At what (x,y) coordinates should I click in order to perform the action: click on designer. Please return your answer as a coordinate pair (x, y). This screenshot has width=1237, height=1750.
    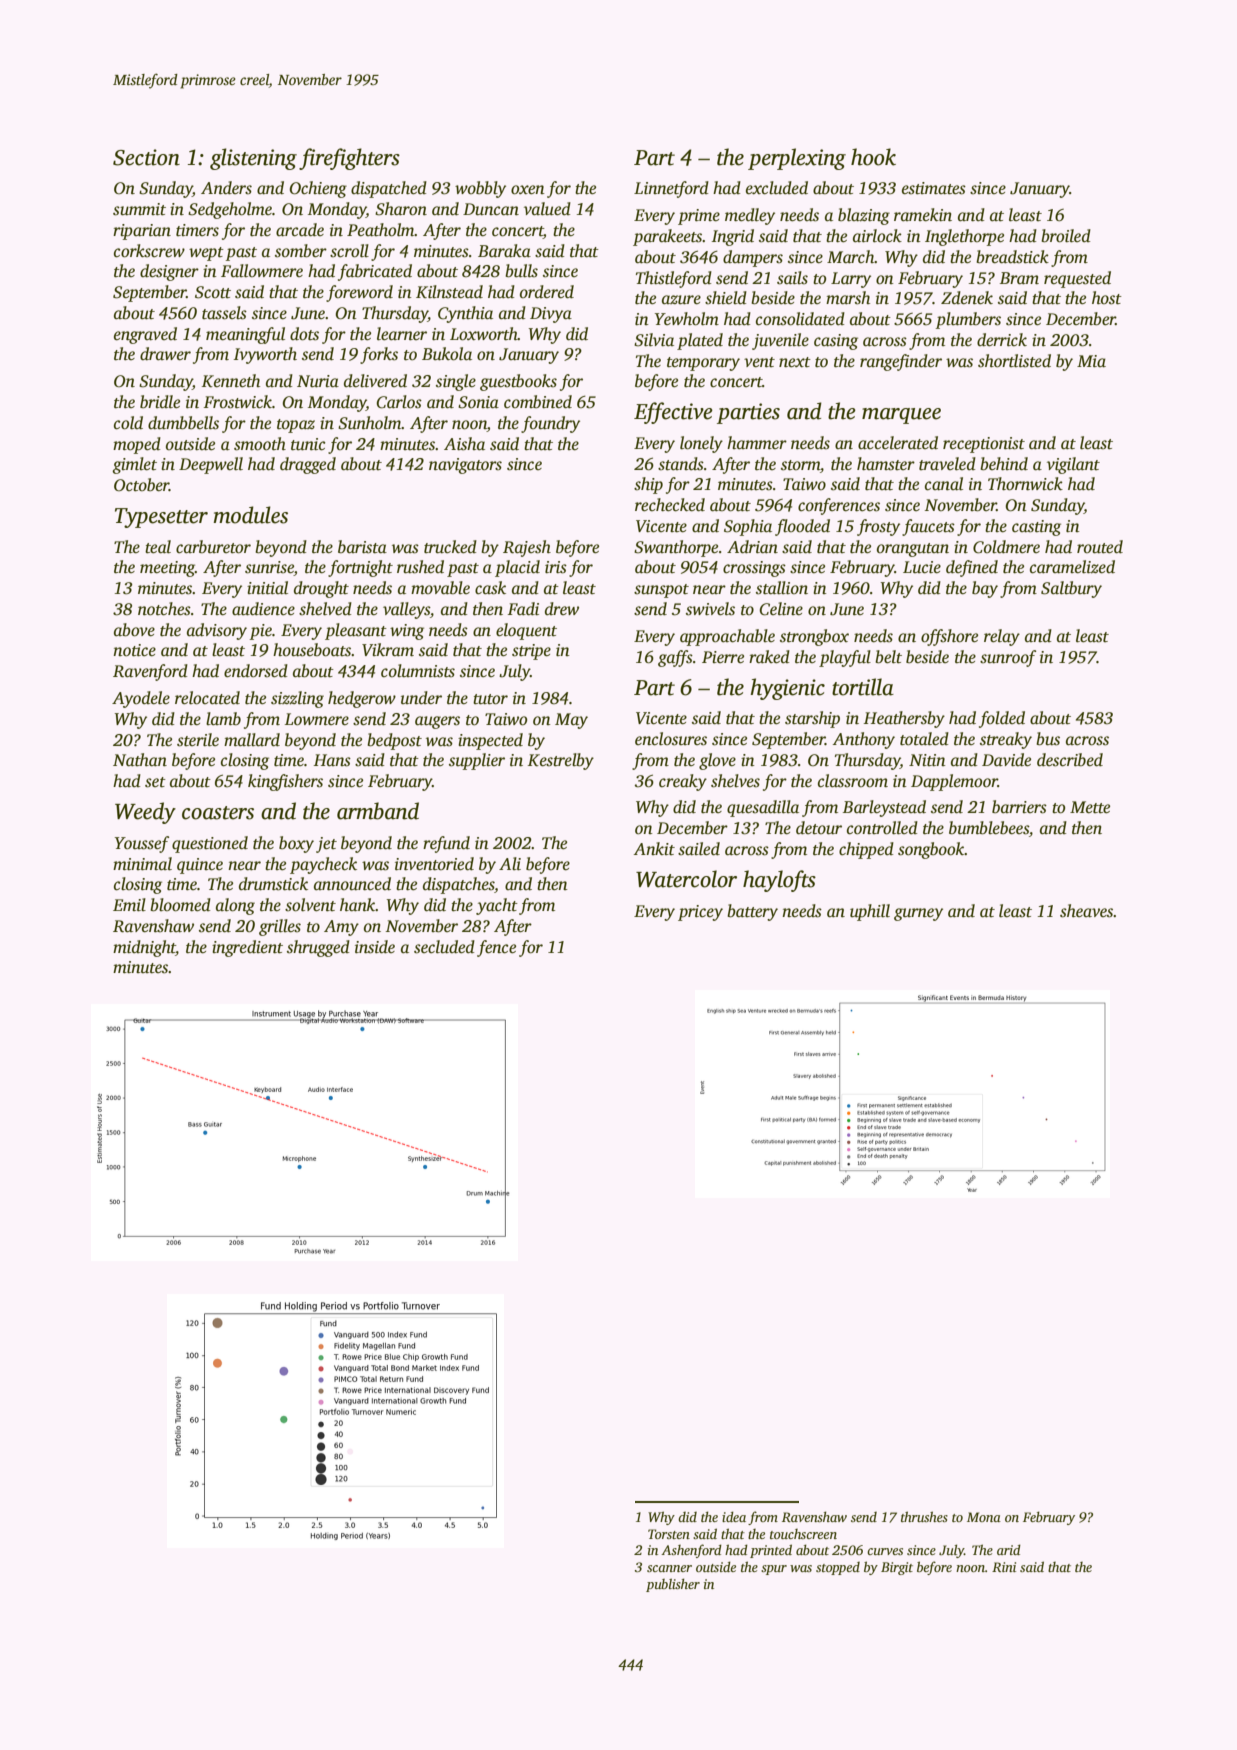
    Looking at the image, I should click on (169, 272).
